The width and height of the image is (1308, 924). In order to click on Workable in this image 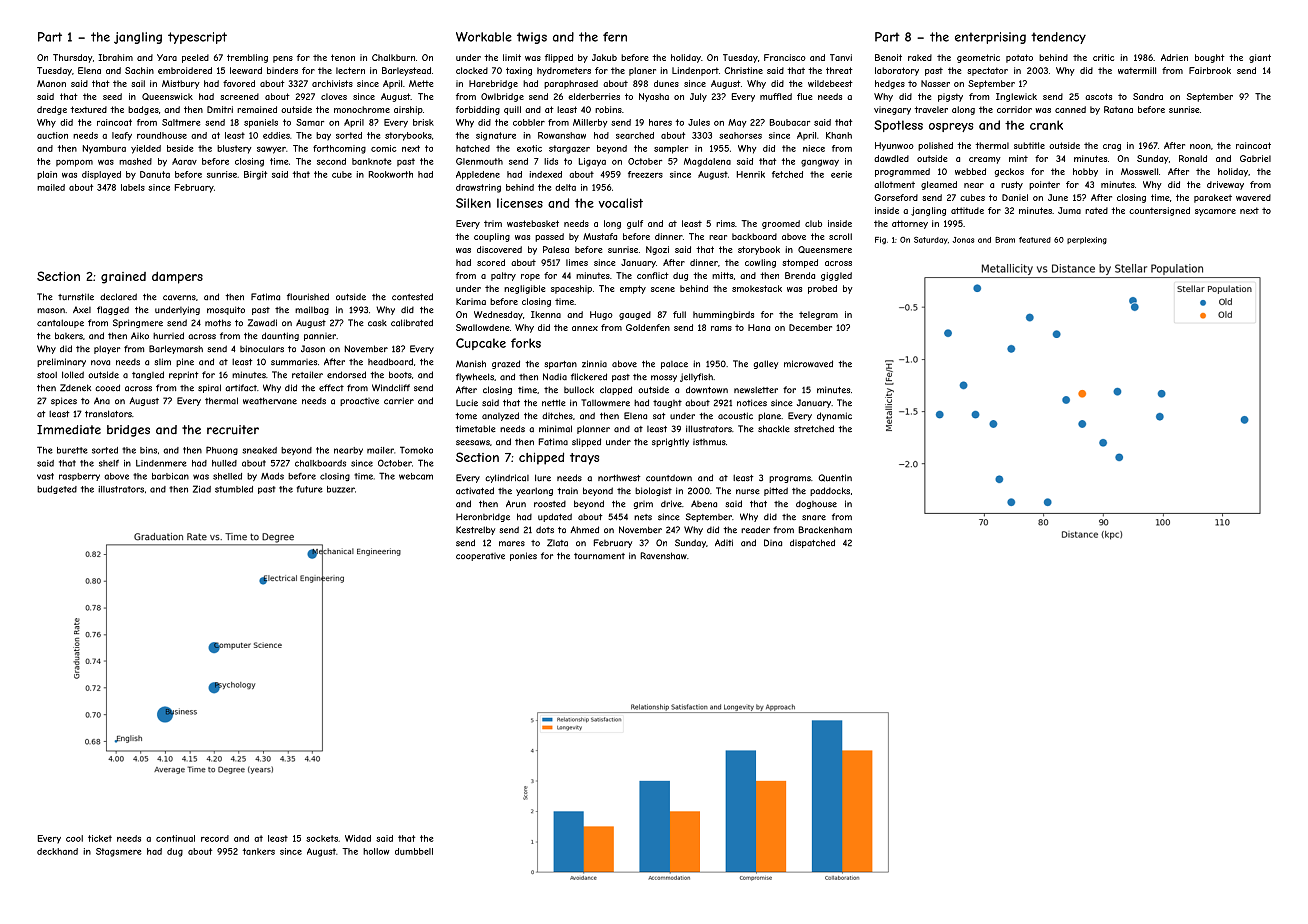, I will do `click(484, 37)`.
